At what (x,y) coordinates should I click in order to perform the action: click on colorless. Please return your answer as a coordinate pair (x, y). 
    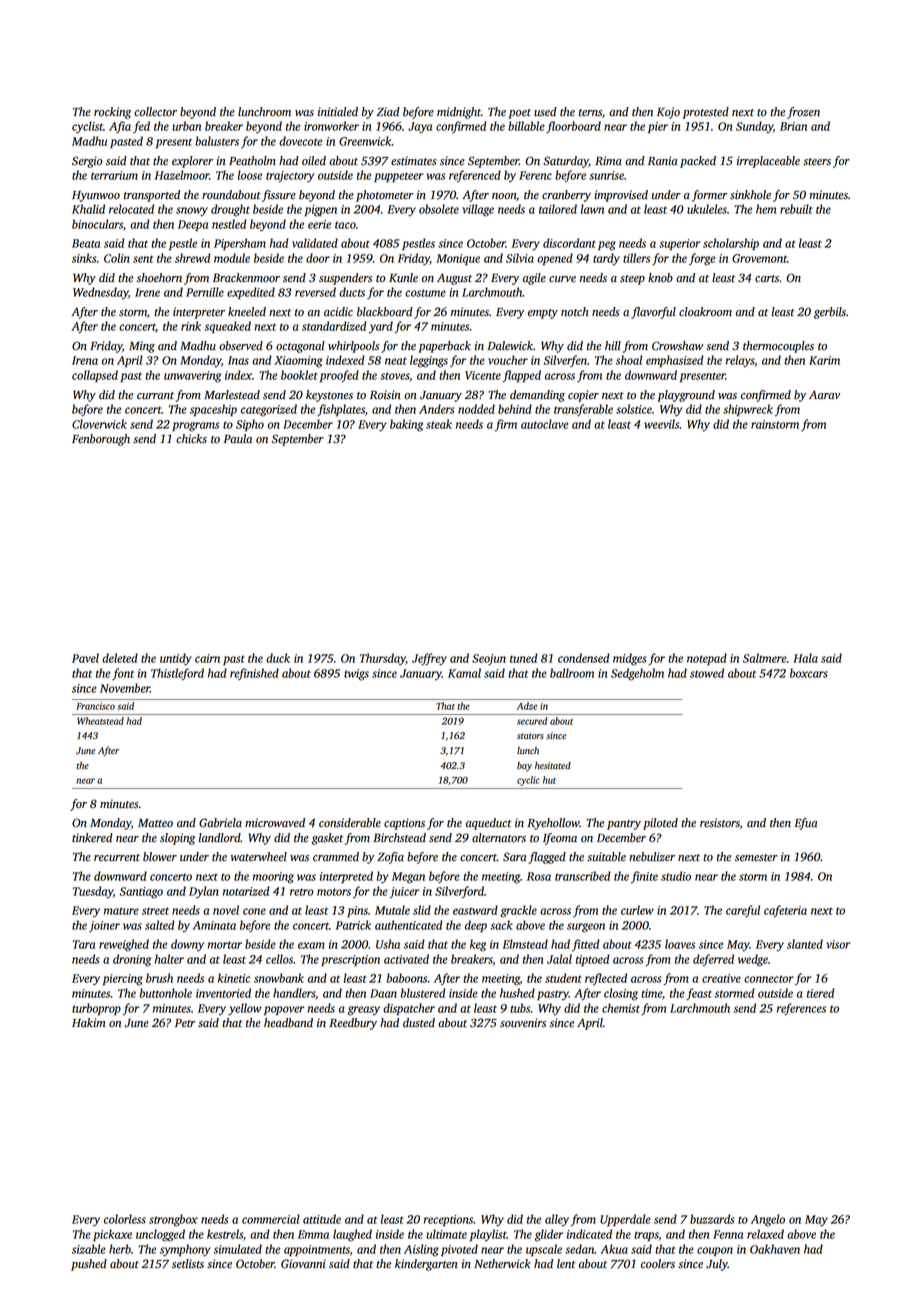
    Looking at the image, I should click on (125, 1219).
